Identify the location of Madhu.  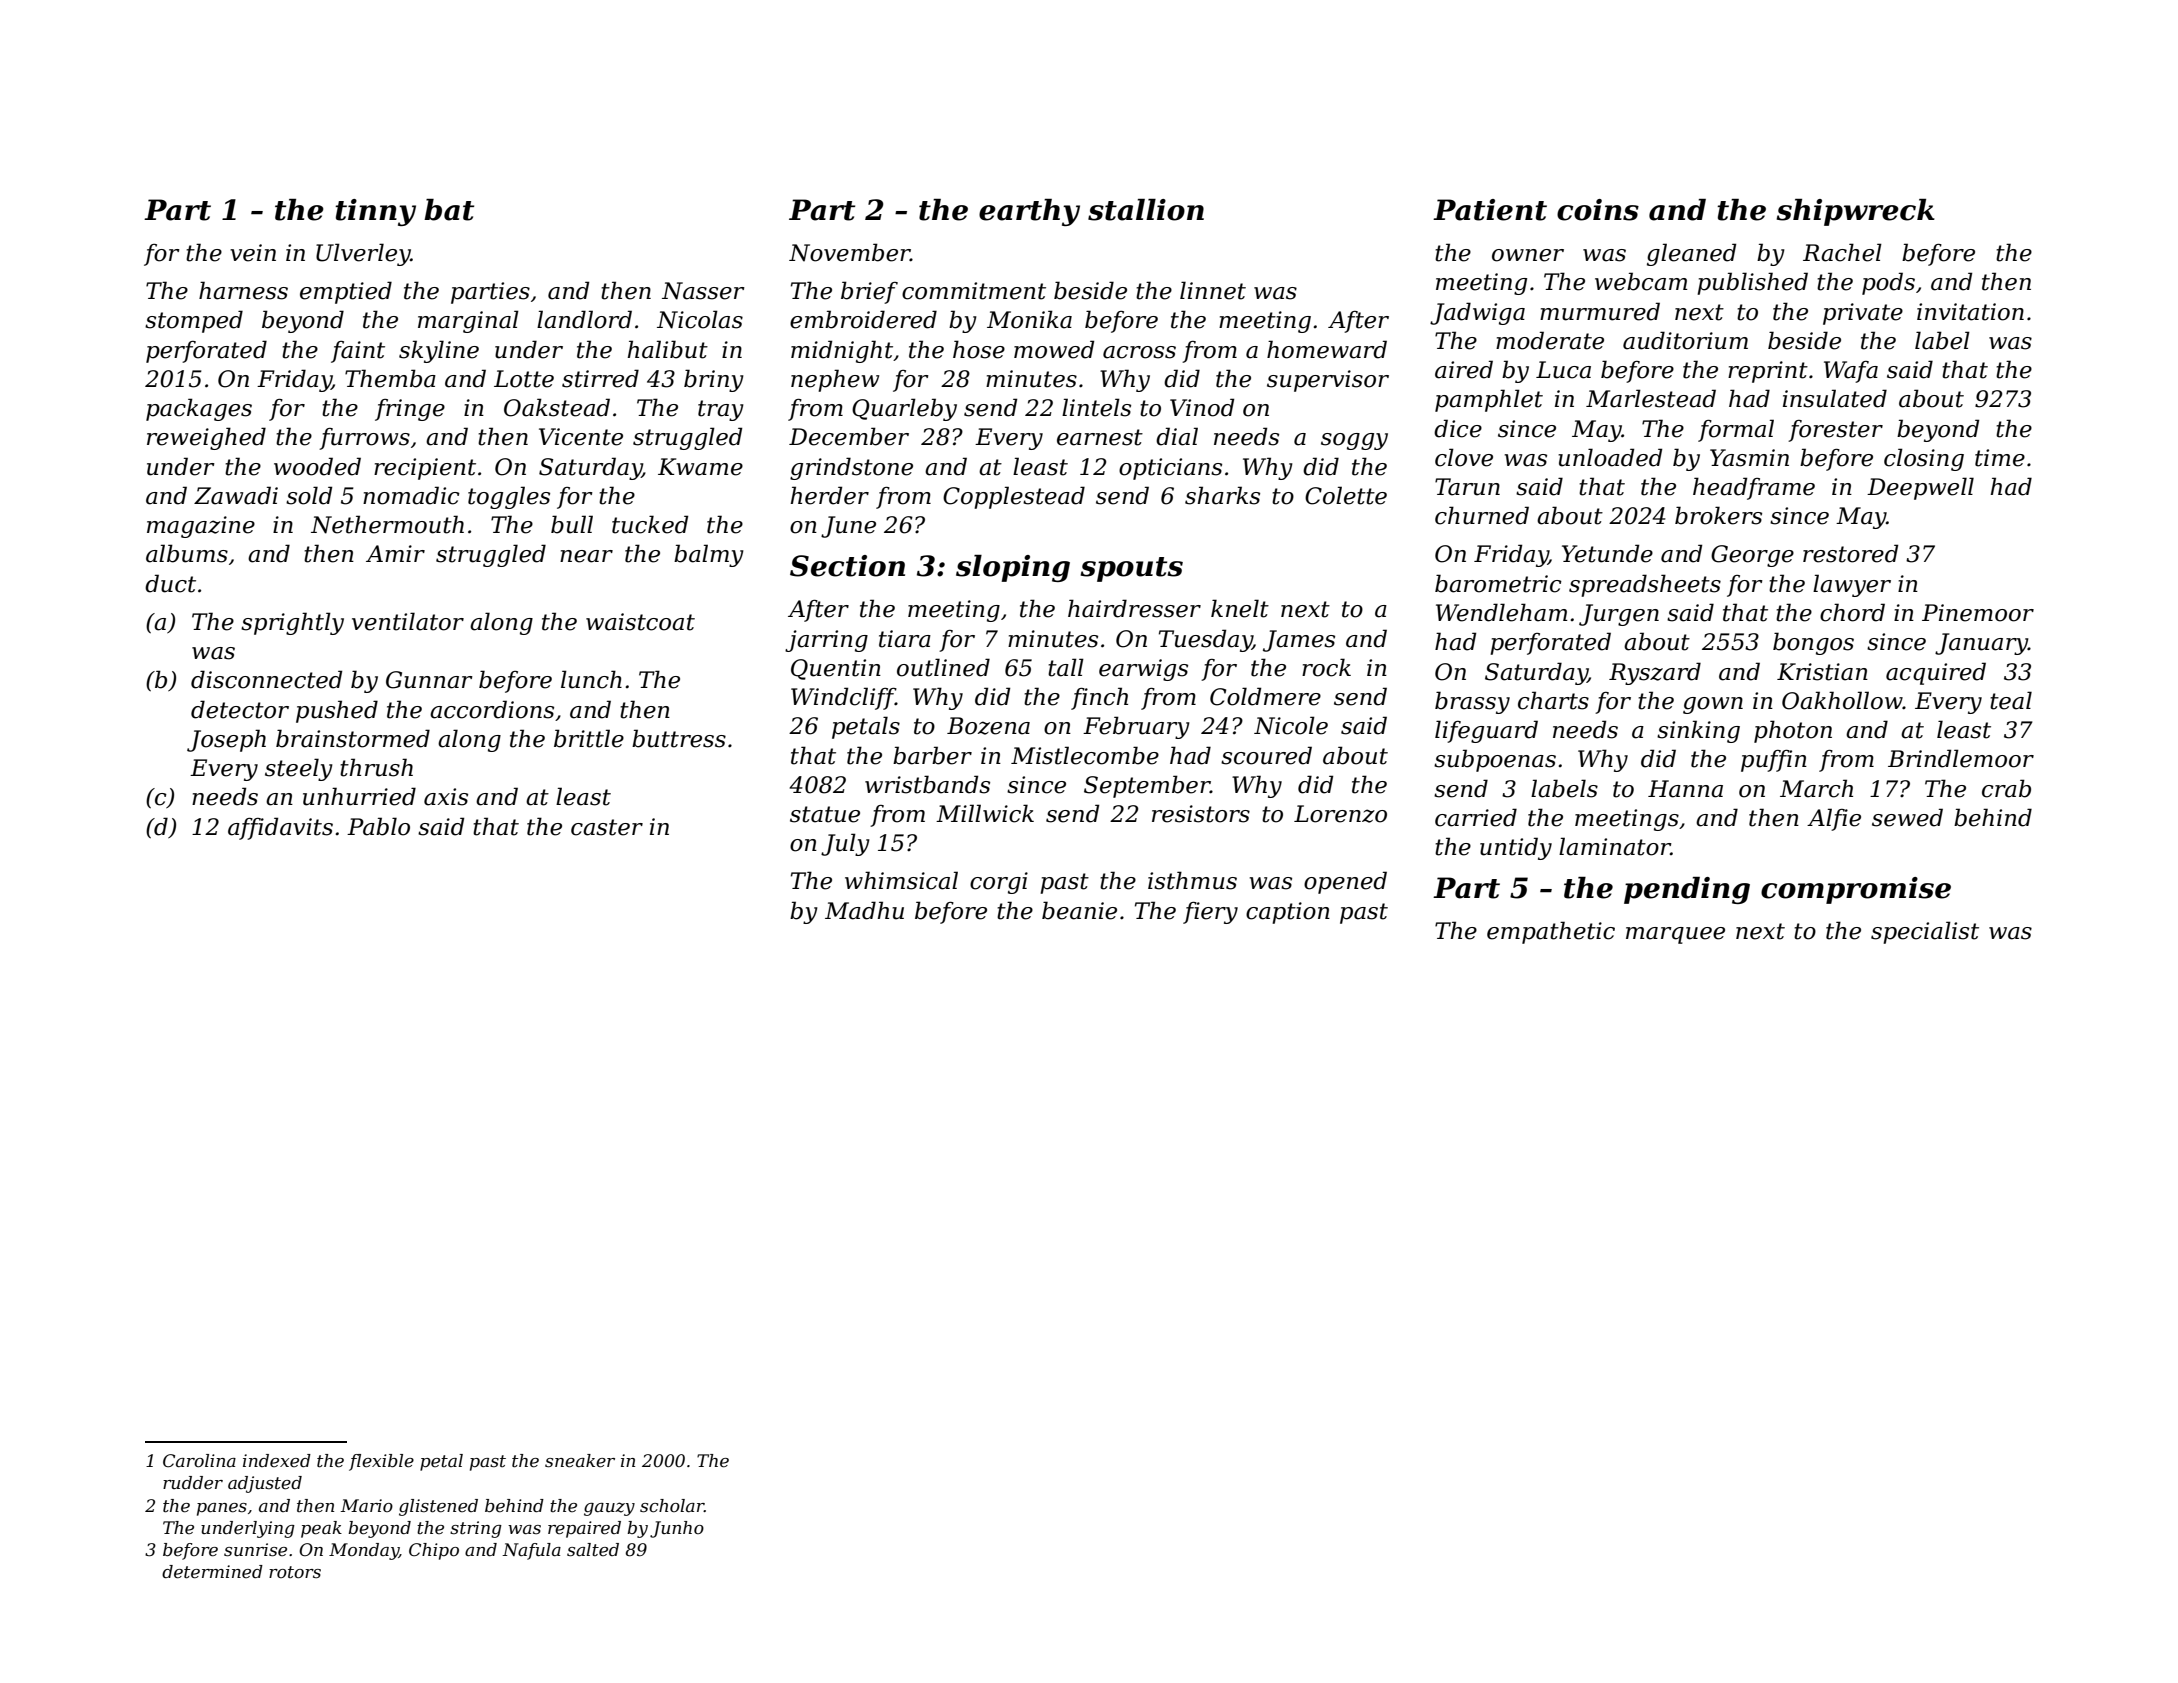
(864, 910).
